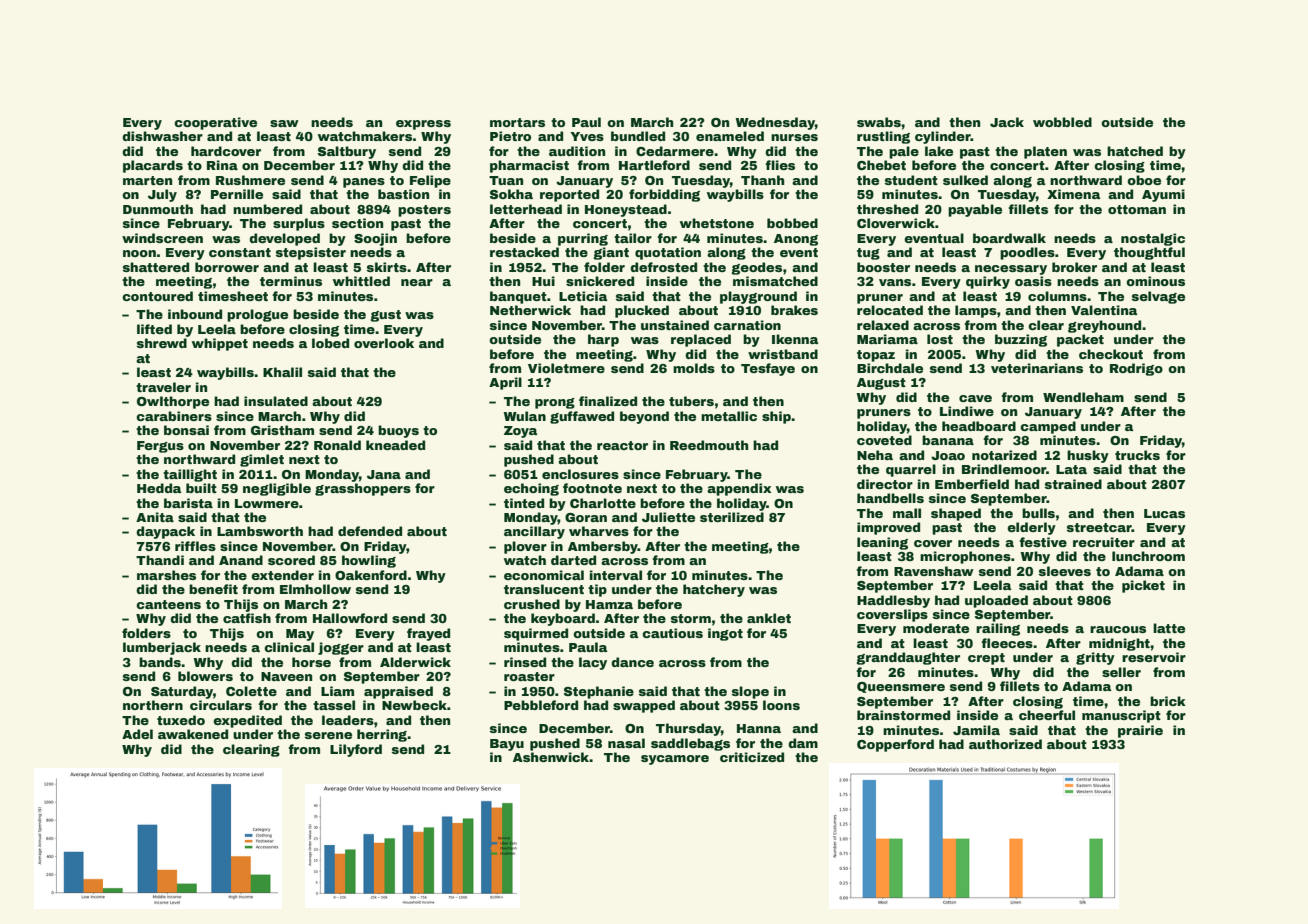 The image size is (1308, 924). I want to click on purring, so click(583, 239).
